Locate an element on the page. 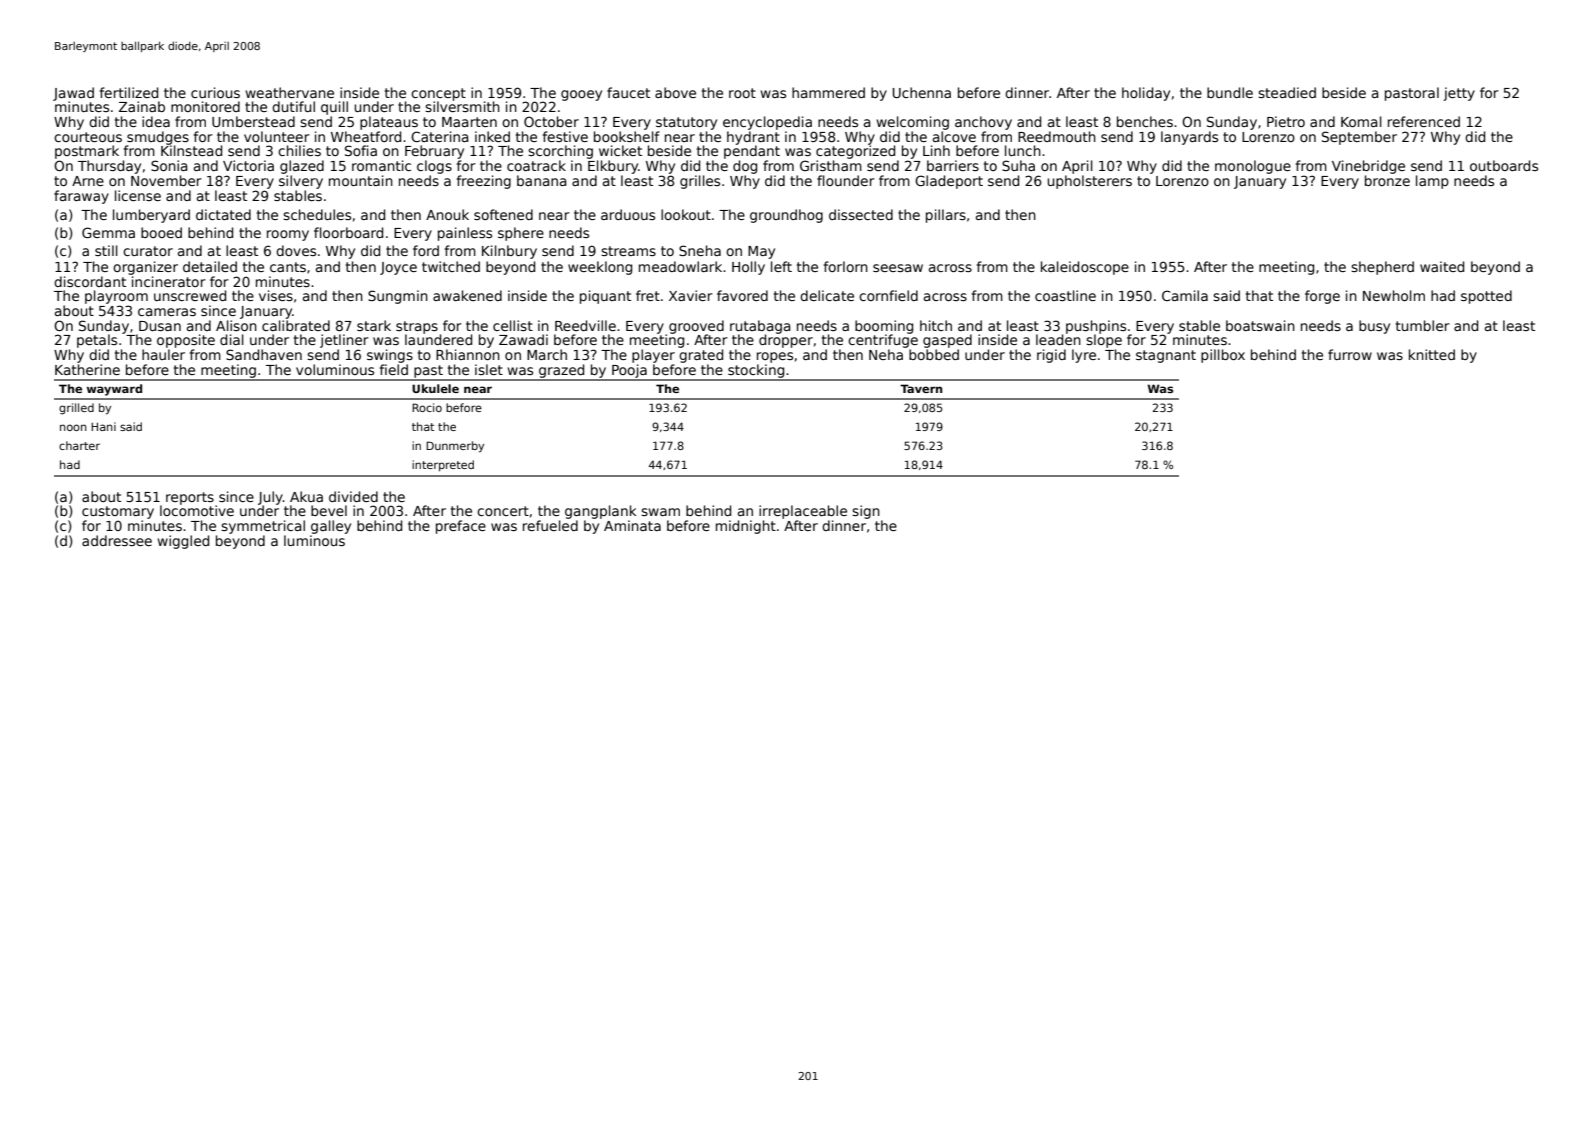 The width and height of the image is (1596, 1129). forlorn is located at coordinates (846, 266).
